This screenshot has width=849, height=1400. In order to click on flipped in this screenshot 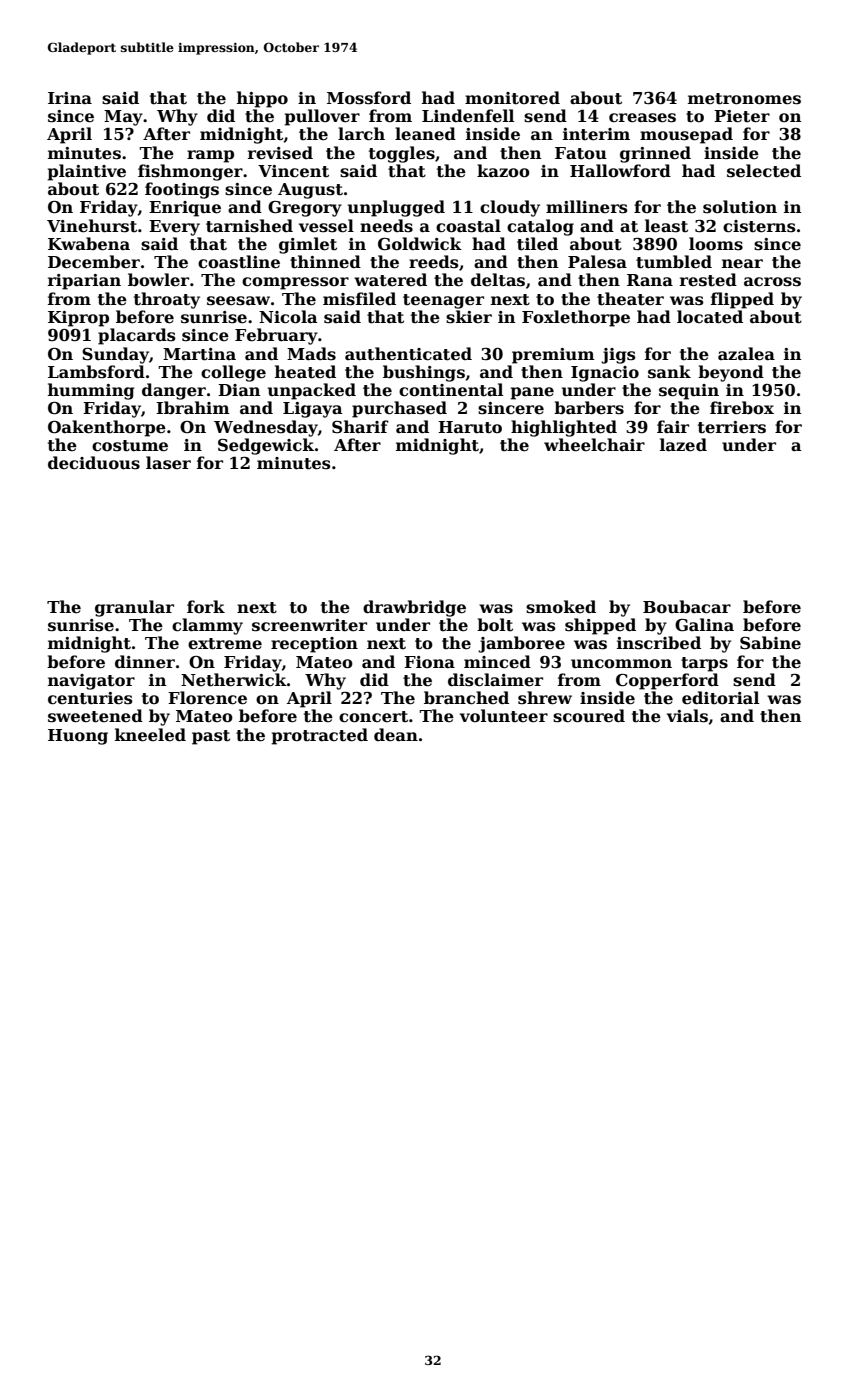, I will do `click(742, 300)`.
